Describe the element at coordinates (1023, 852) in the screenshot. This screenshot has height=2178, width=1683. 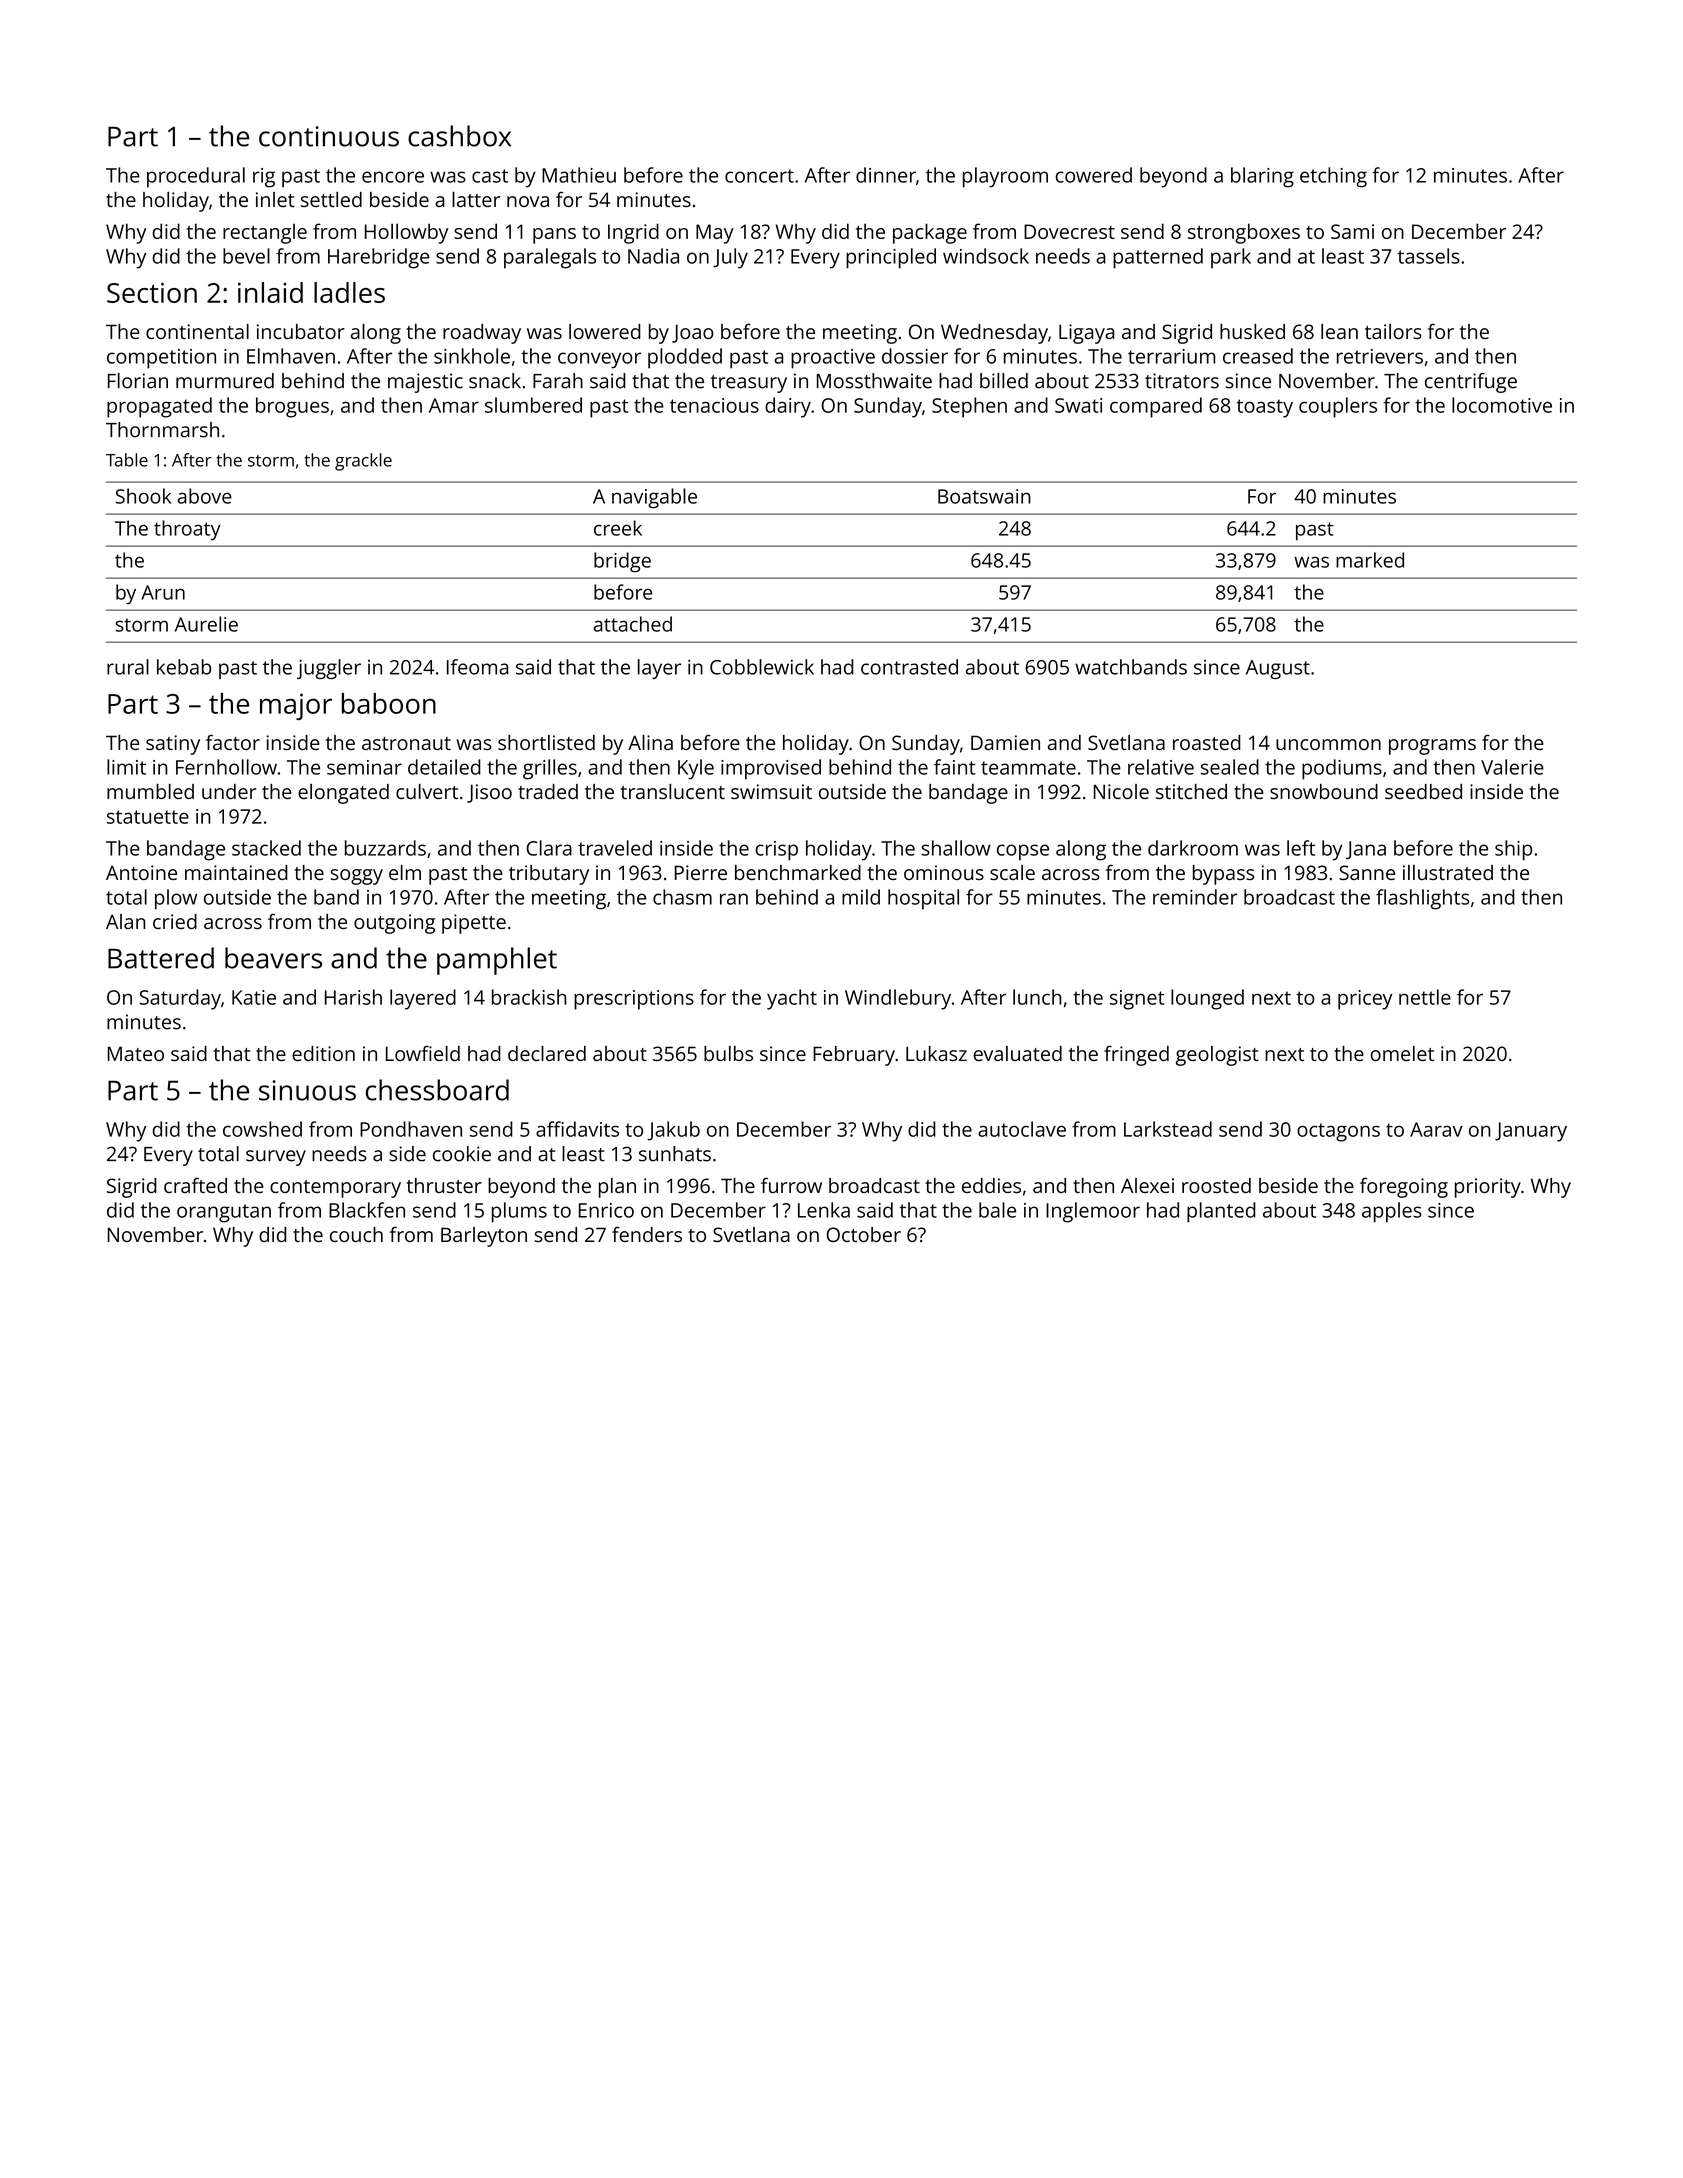
I see `copse` at that location.
